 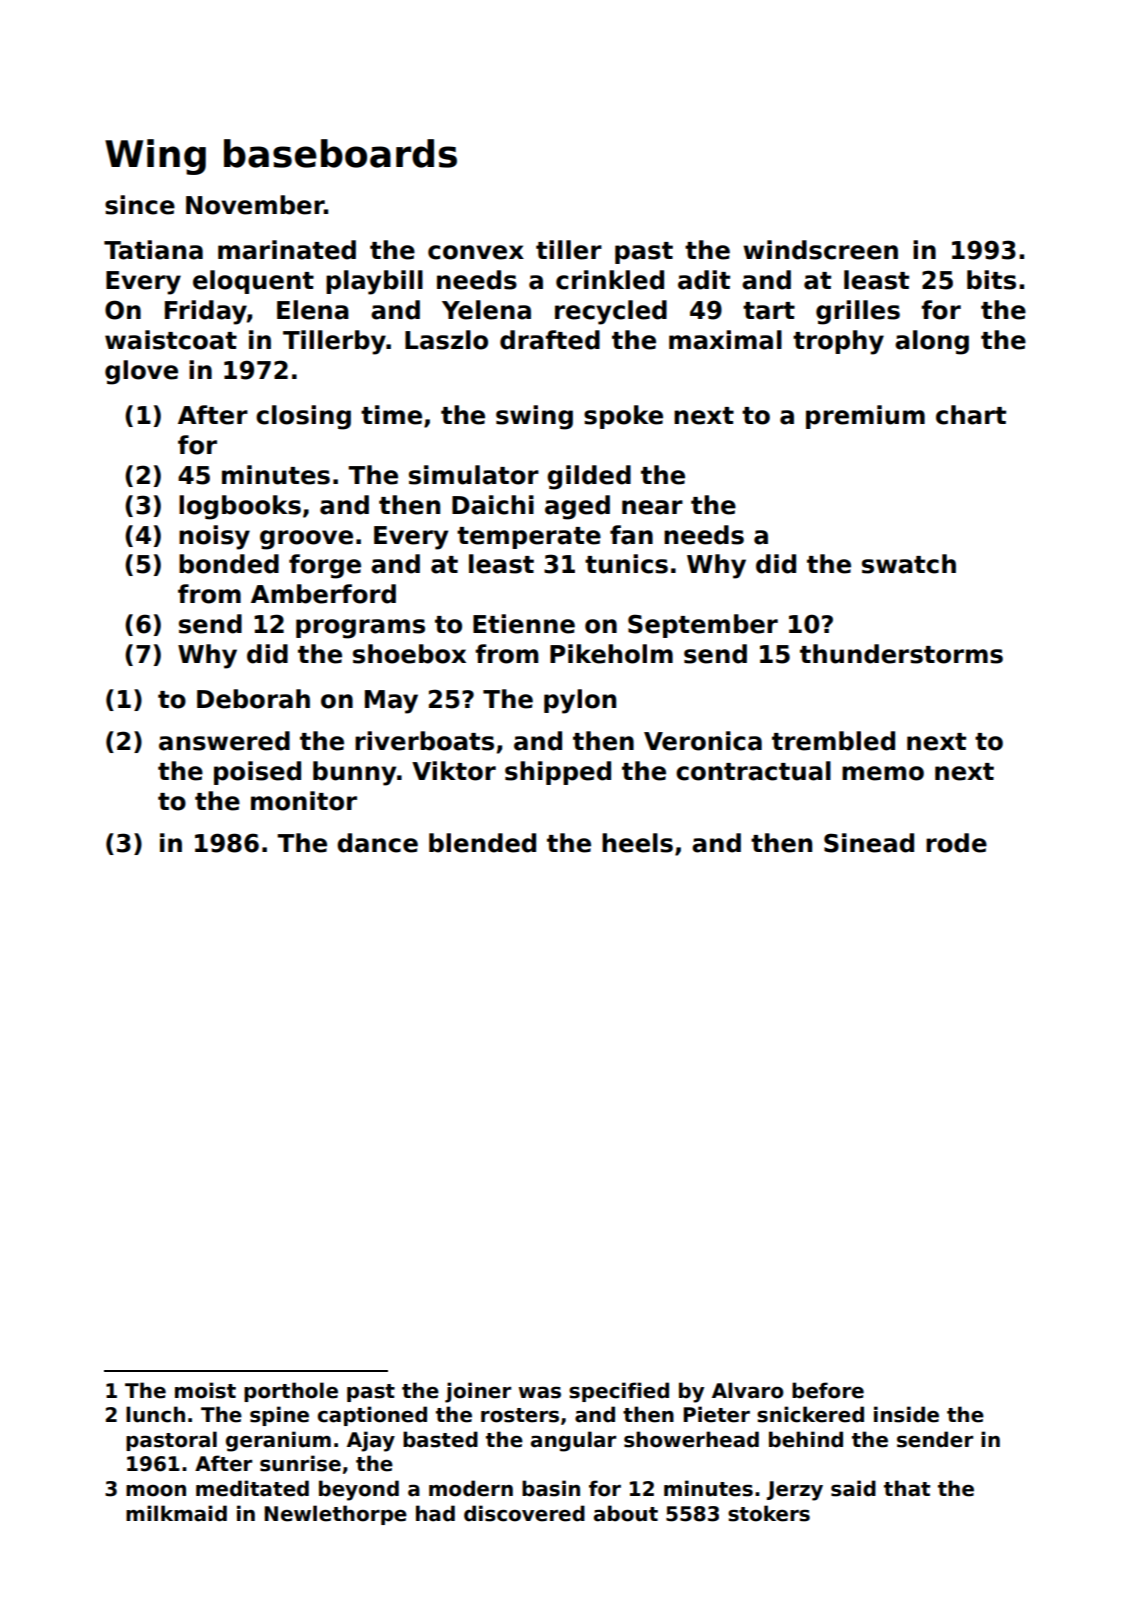 I want to click on inside, so click(x=906, y=1414).
